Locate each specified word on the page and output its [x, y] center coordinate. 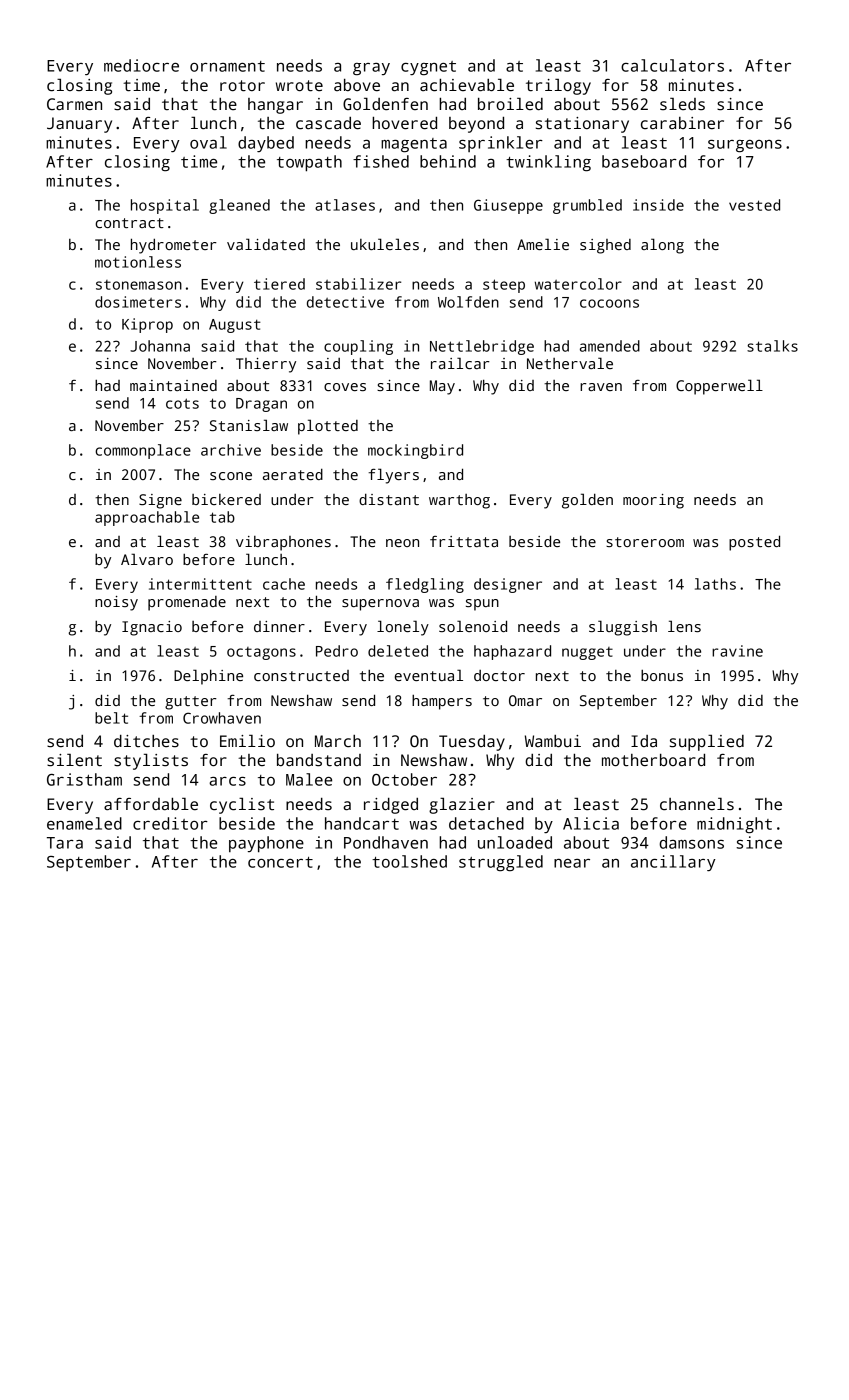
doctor [499, 675]
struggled [501, 863]
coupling [358, 347]
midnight [734, 825]
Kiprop [147, 325]
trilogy [558, 87]
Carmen [74, 104]
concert [280, 862]
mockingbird [415, 451]
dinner [279, 626]
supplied [707, 743]
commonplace [143, 451]
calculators [672, 65]
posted [754, 543]
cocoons [609, 303]
